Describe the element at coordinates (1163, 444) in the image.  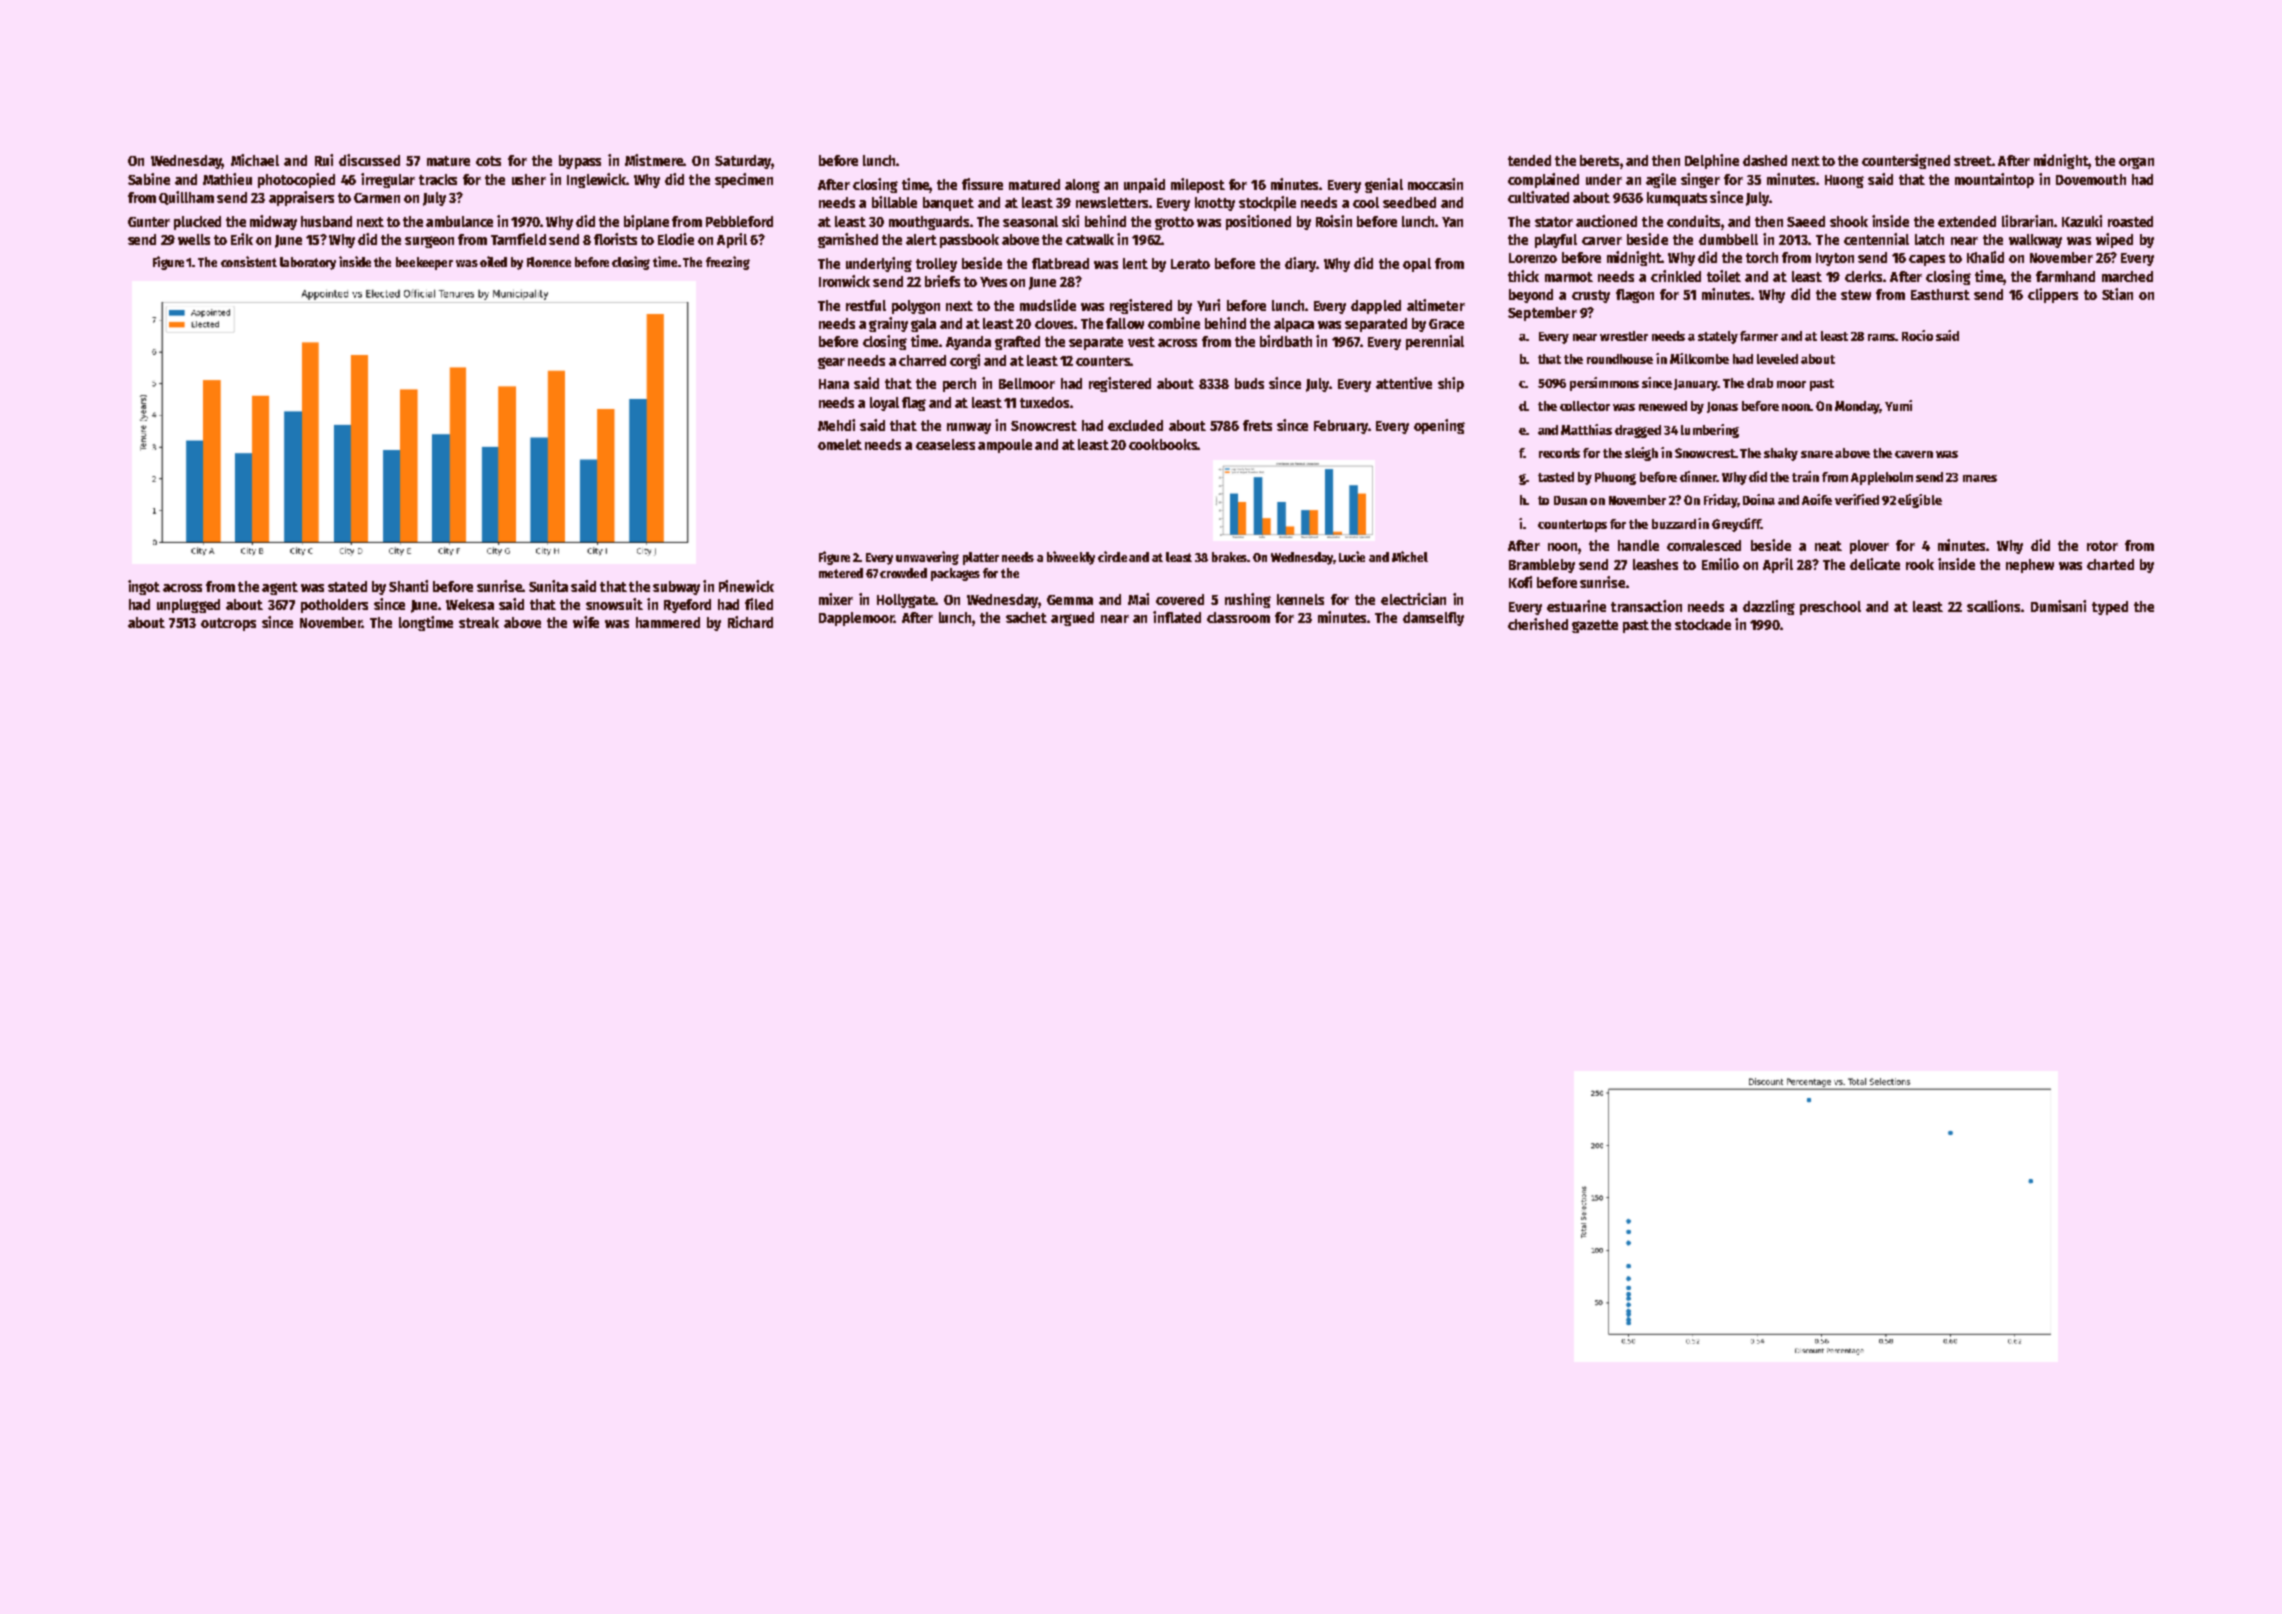
I see `cookbooks` at that location.
